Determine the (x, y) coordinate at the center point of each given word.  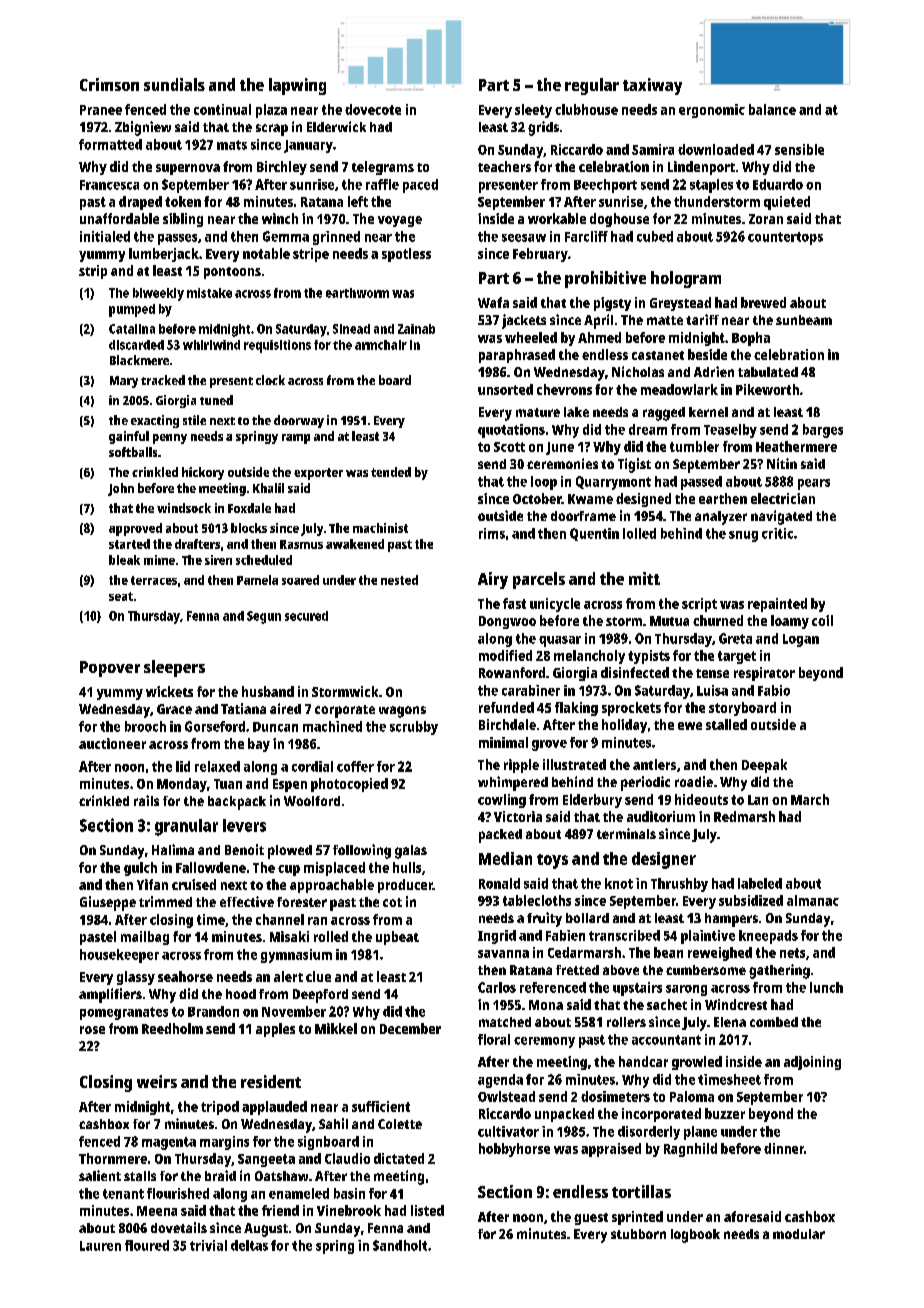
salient (100, 1175)
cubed (655, 236)
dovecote (373, 109)
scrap (272, 130)
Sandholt (400, 1245)
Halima (173, 849)
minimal (503, 742)
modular (799, 1234)
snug (743, 536)
